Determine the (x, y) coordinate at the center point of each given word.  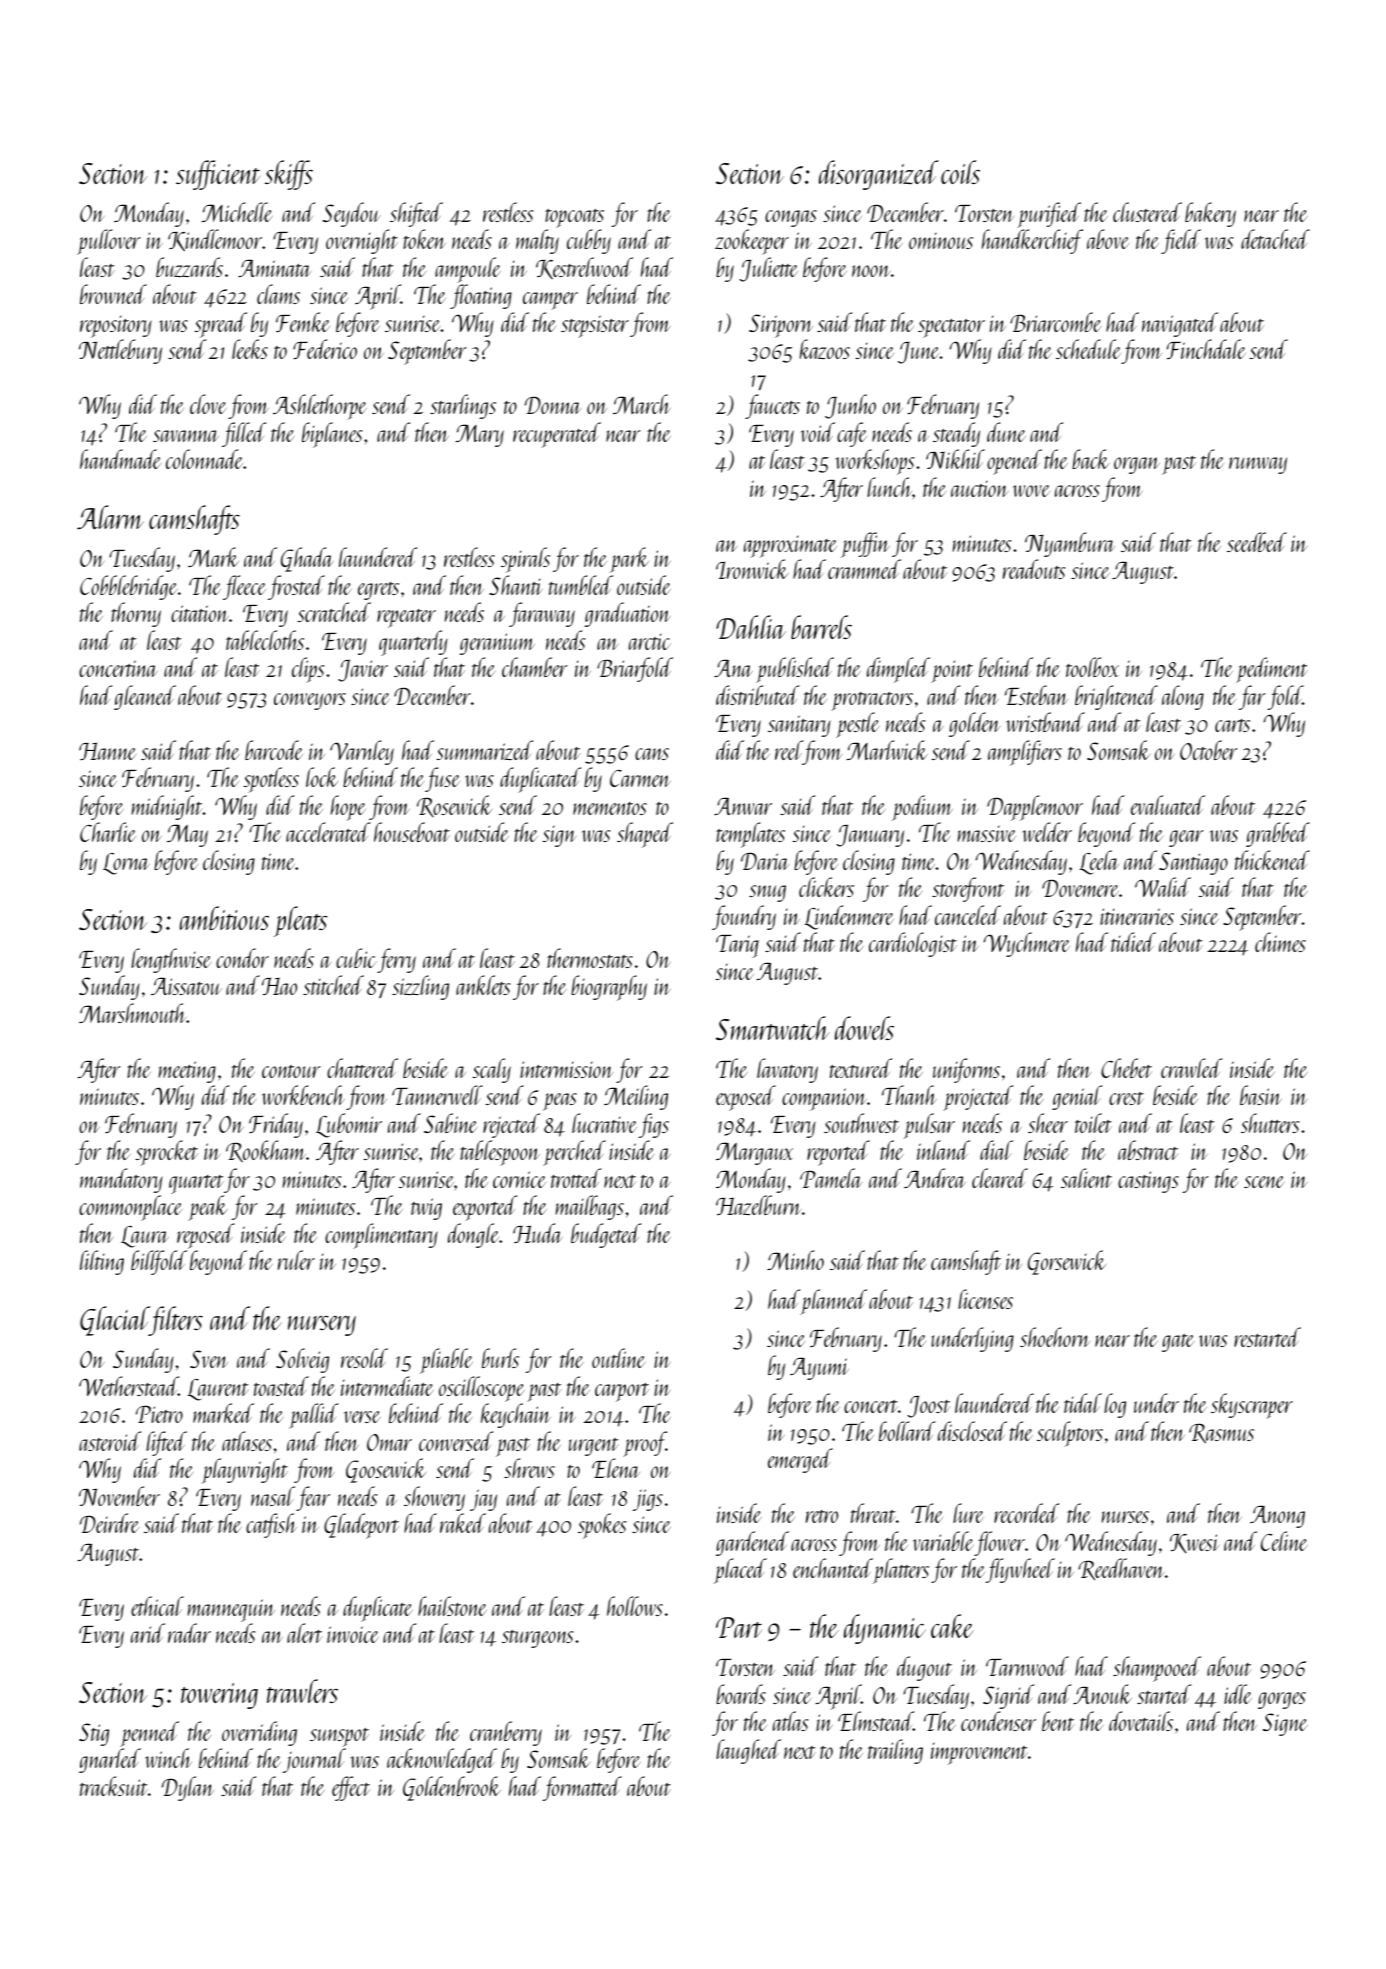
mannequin (231, 1610)
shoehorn (1055, 1337)
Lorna (126, 864)
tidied (1133, 942)
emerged (800, 1460)
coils (960, 172)
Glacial (114, 1321)
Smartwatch (773, 1028)
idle (1238, 1694)
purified (1049, 215)
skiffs (289, 175)
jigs (648, 1500)
